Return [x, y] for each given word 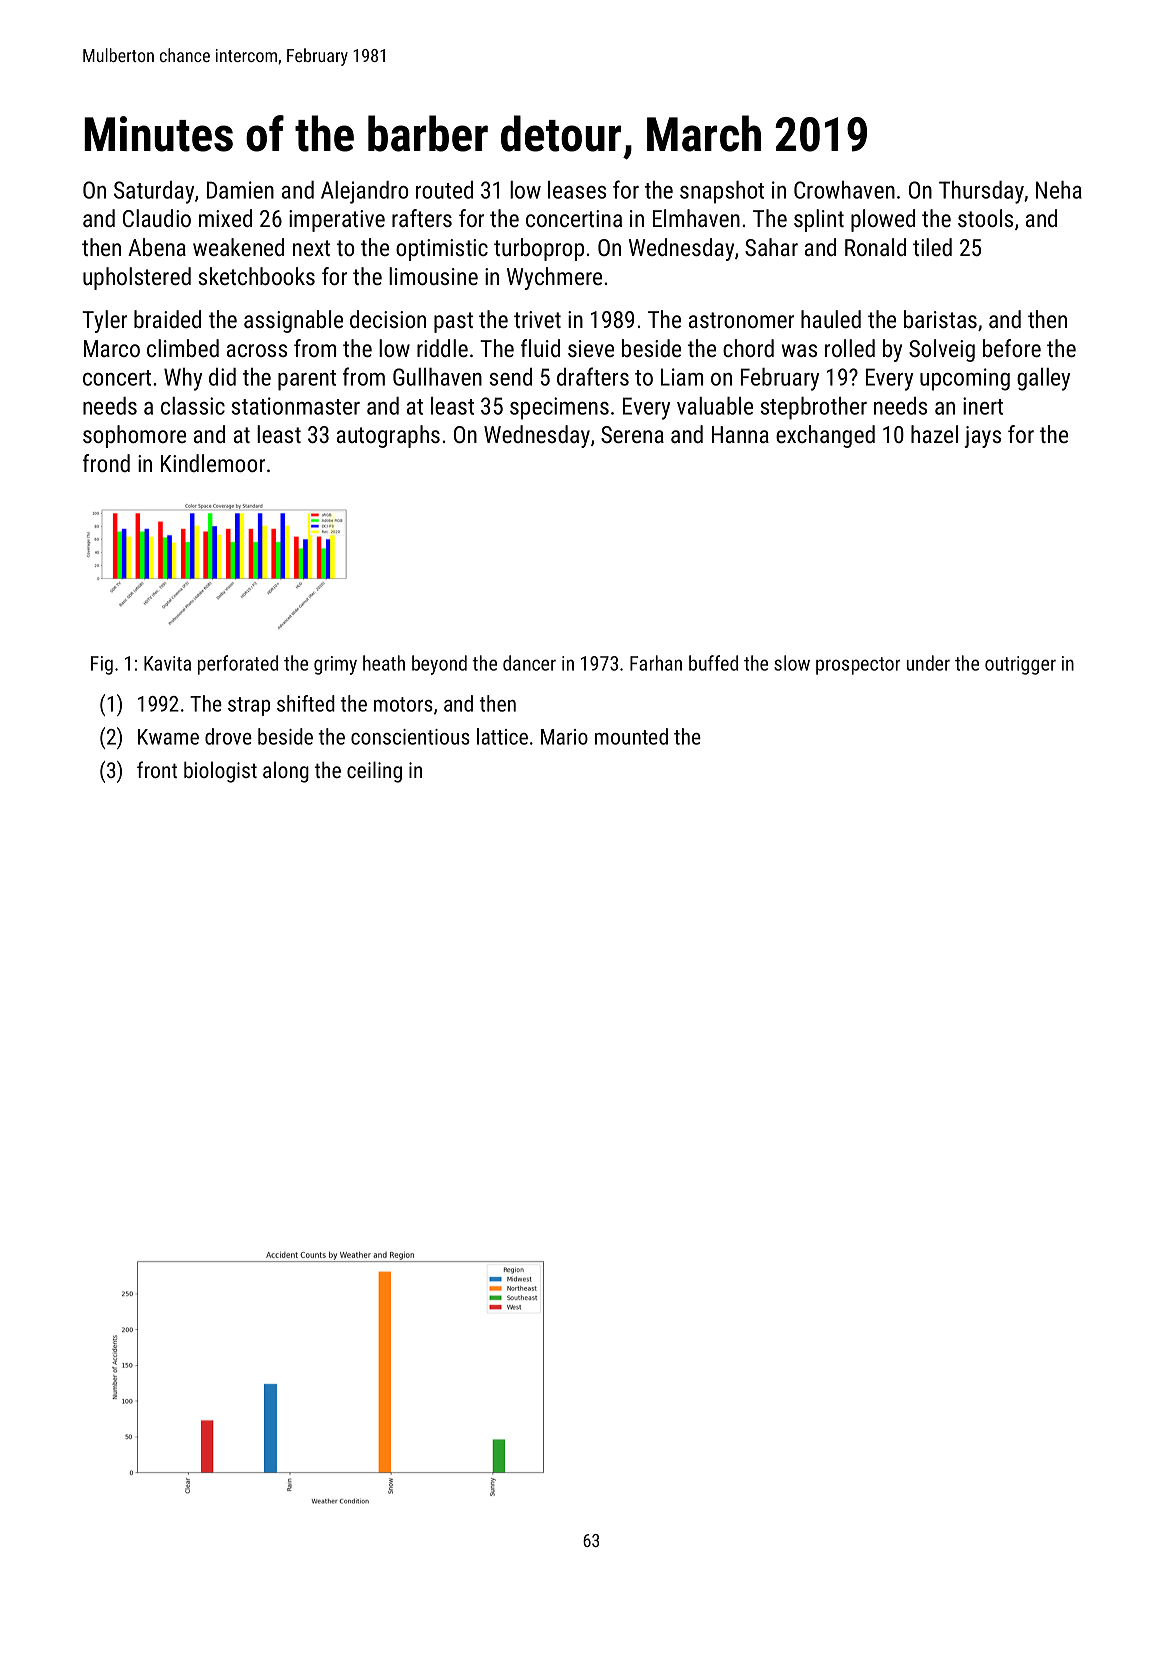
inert [983, 406]
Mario [564, 737]
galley [1043, 379]
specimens [559, 408]
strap [249, 706]
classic [193, 406]
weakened [238, 247]
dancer [529, 663]
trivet [537, 319]
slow [792, 663]
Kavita [167, 663]
